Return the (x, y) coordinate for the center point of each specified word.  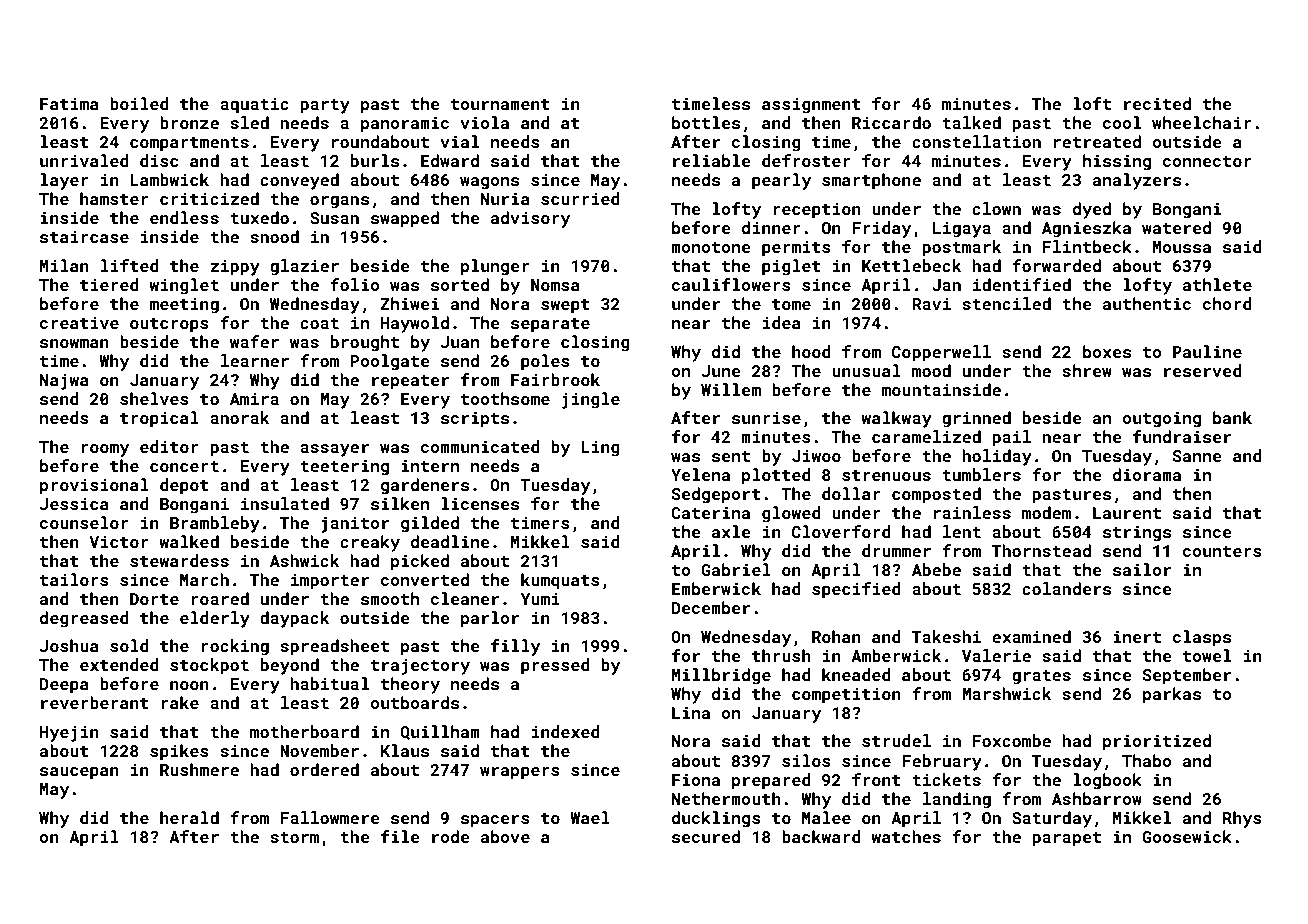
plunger (495, 267)
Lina (691, 713)
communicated (480, 446)
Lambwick (169, 179)
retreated (1097, 141)
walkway (896, 419)
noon (189, 685)
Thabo (1146, 760)
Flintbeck (1087, 246)
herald (189, 817)
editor (169, 446)
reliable (712, 160)
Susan (334, 218)
